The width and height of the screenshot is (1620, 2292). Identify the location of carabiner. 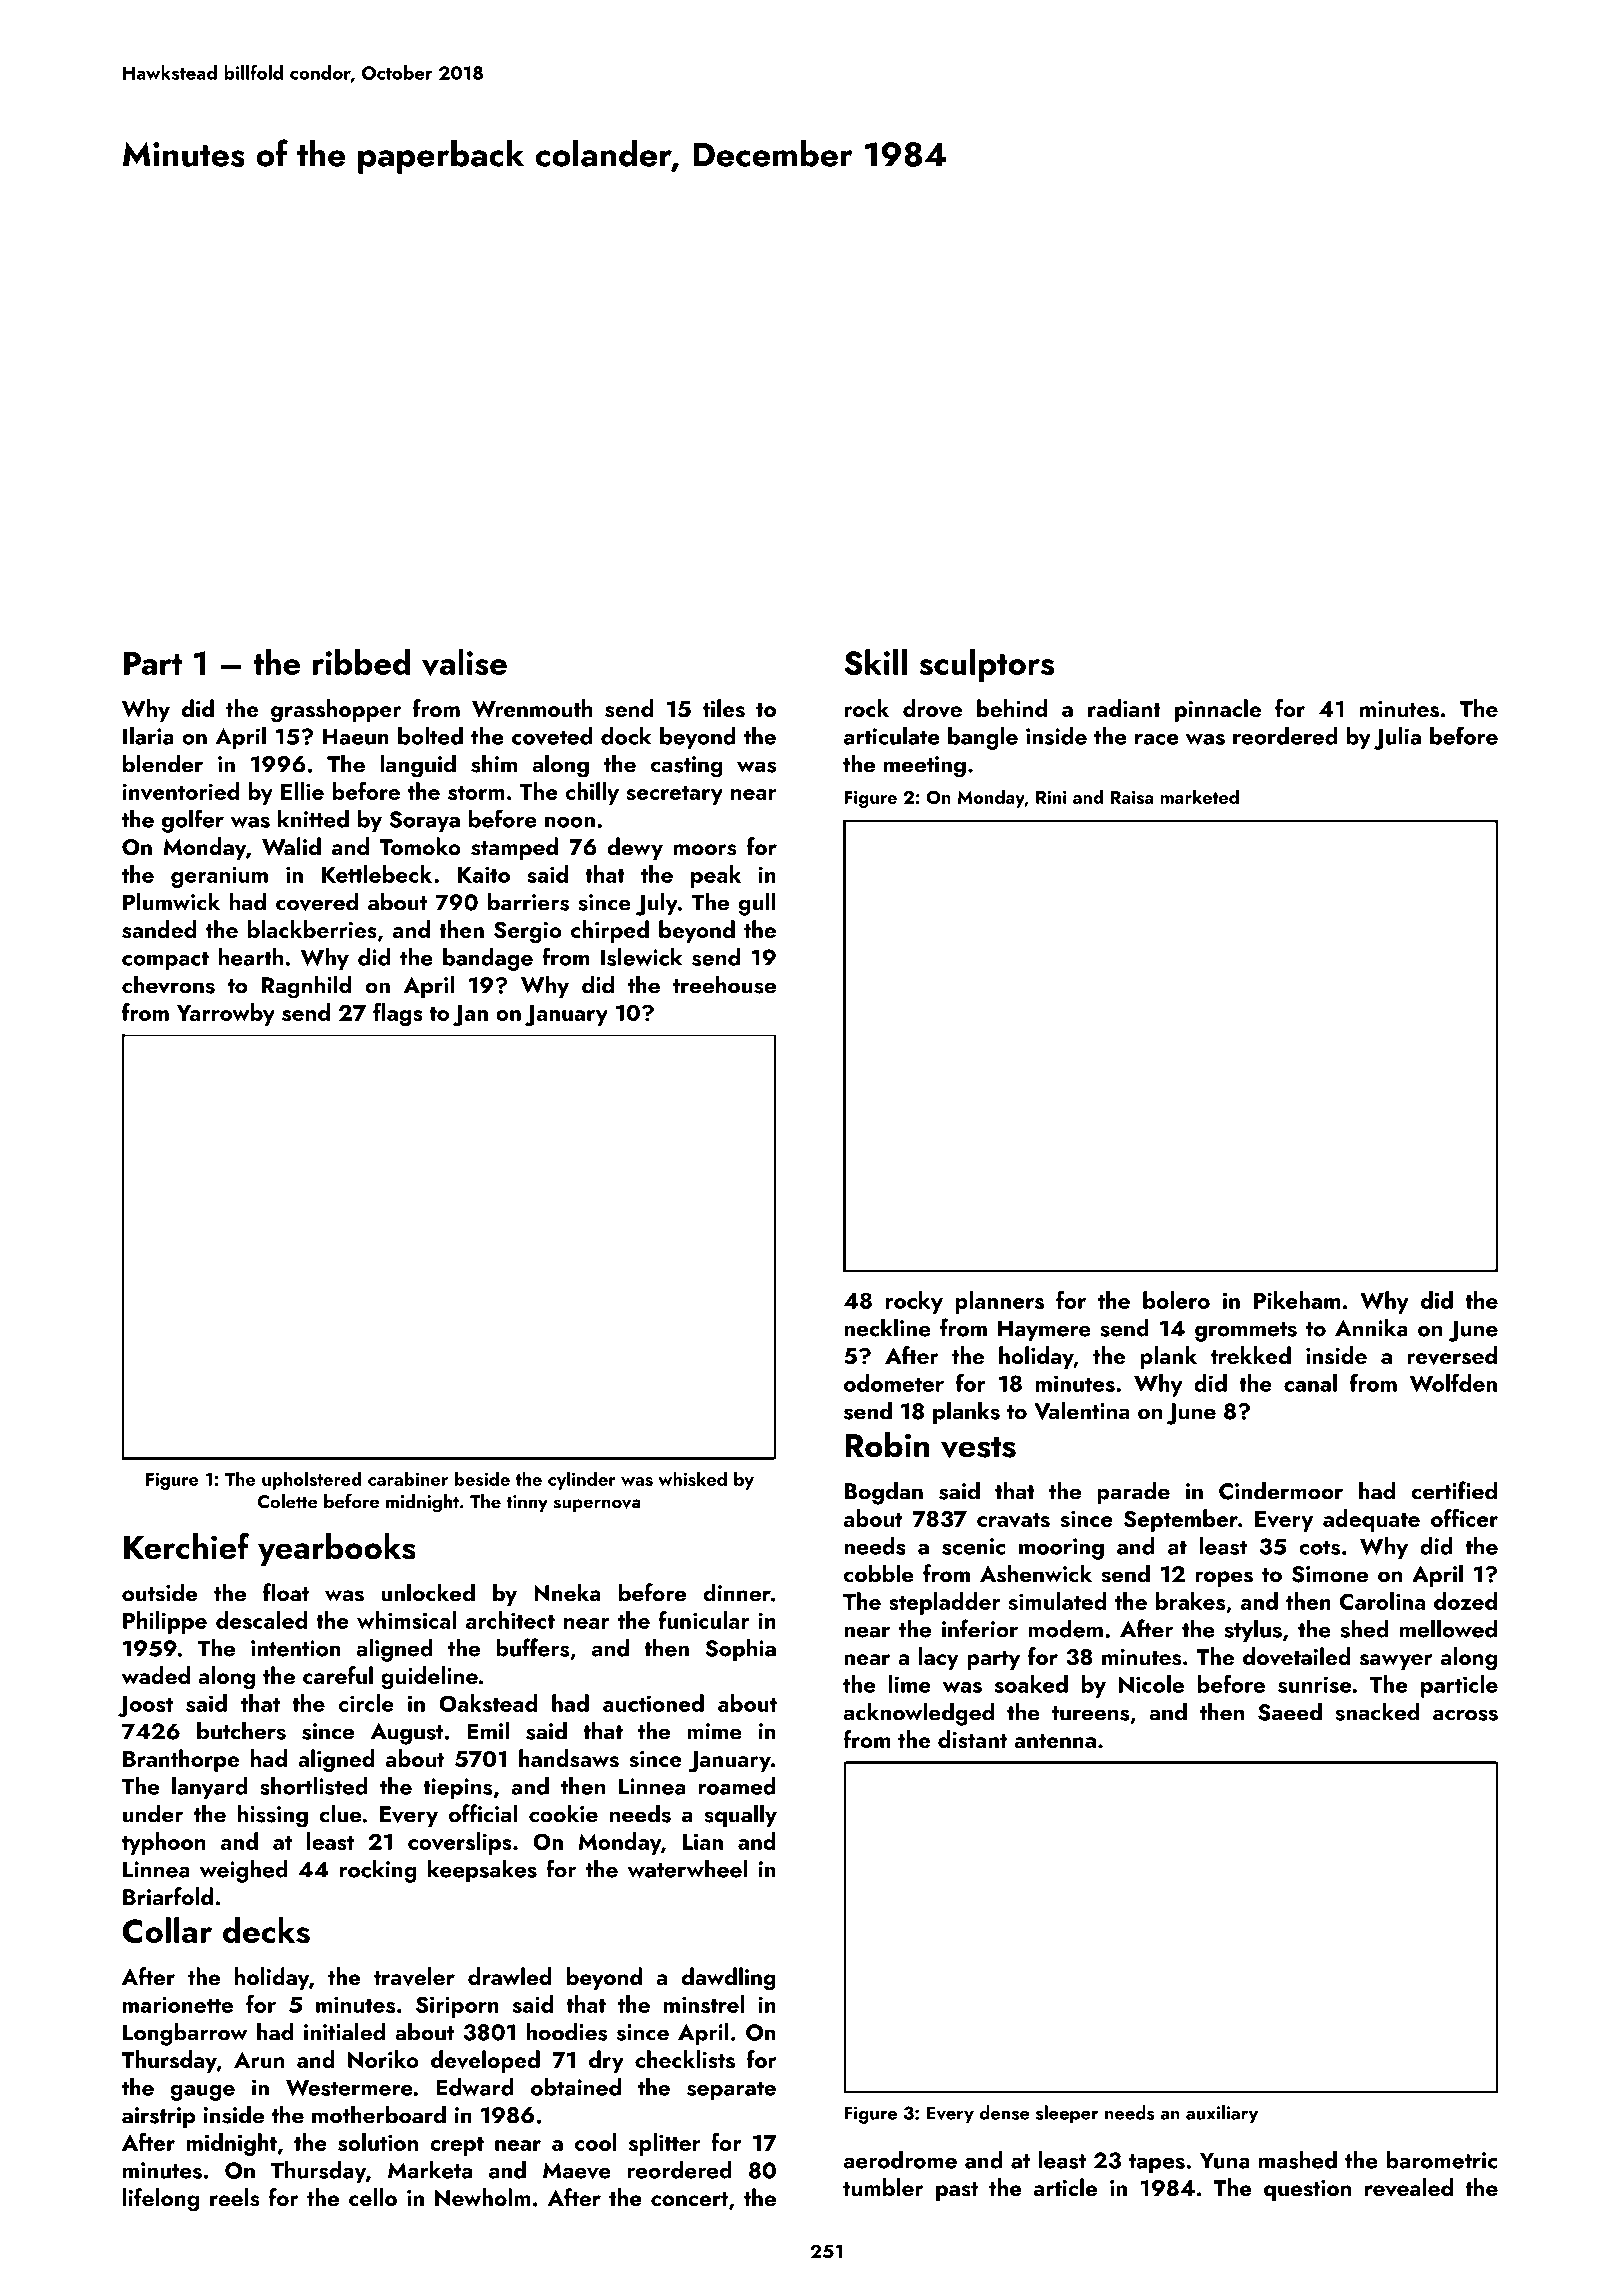
(408, 1478).
